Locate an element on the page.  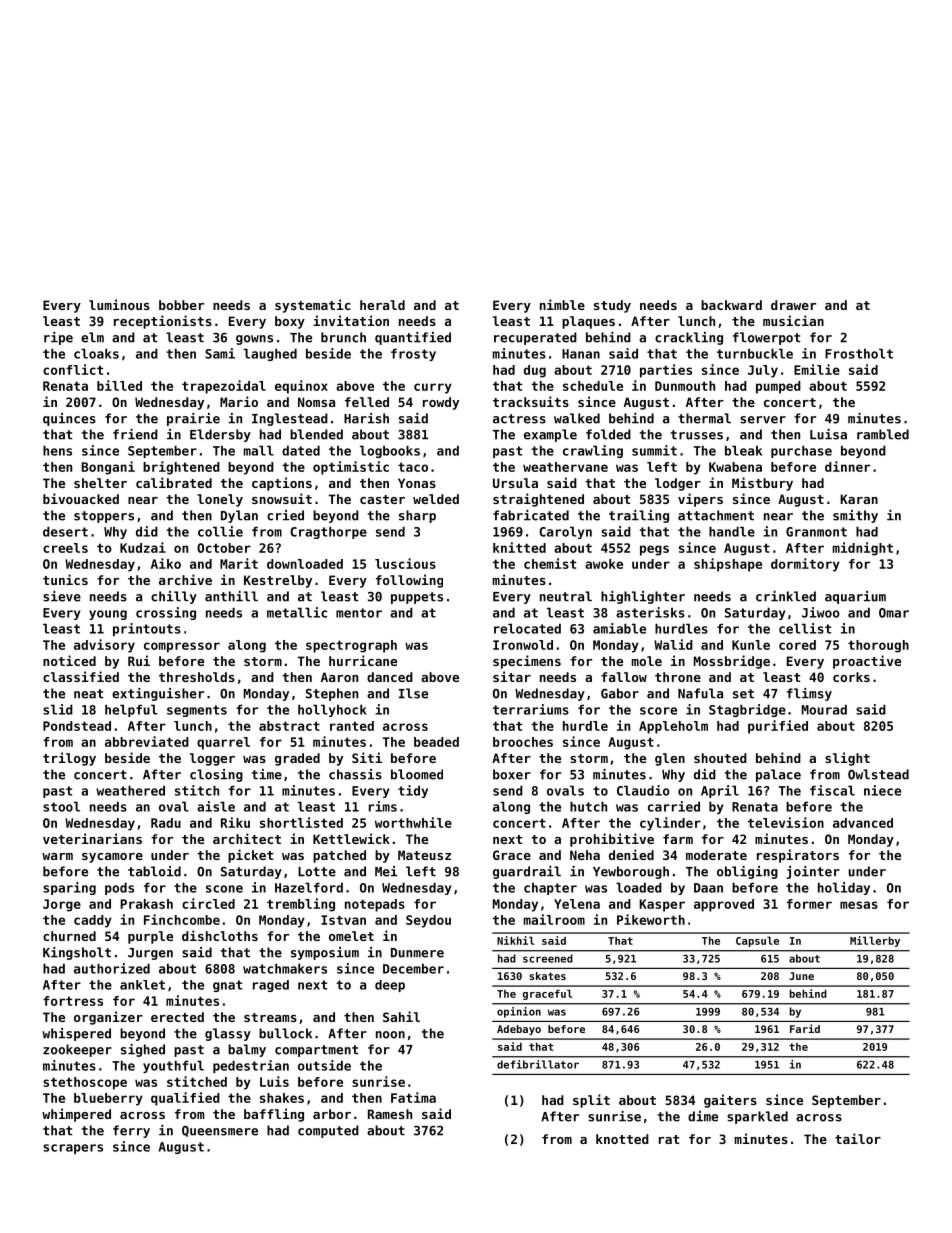
fortress is located at coordinates (73, 1001).
